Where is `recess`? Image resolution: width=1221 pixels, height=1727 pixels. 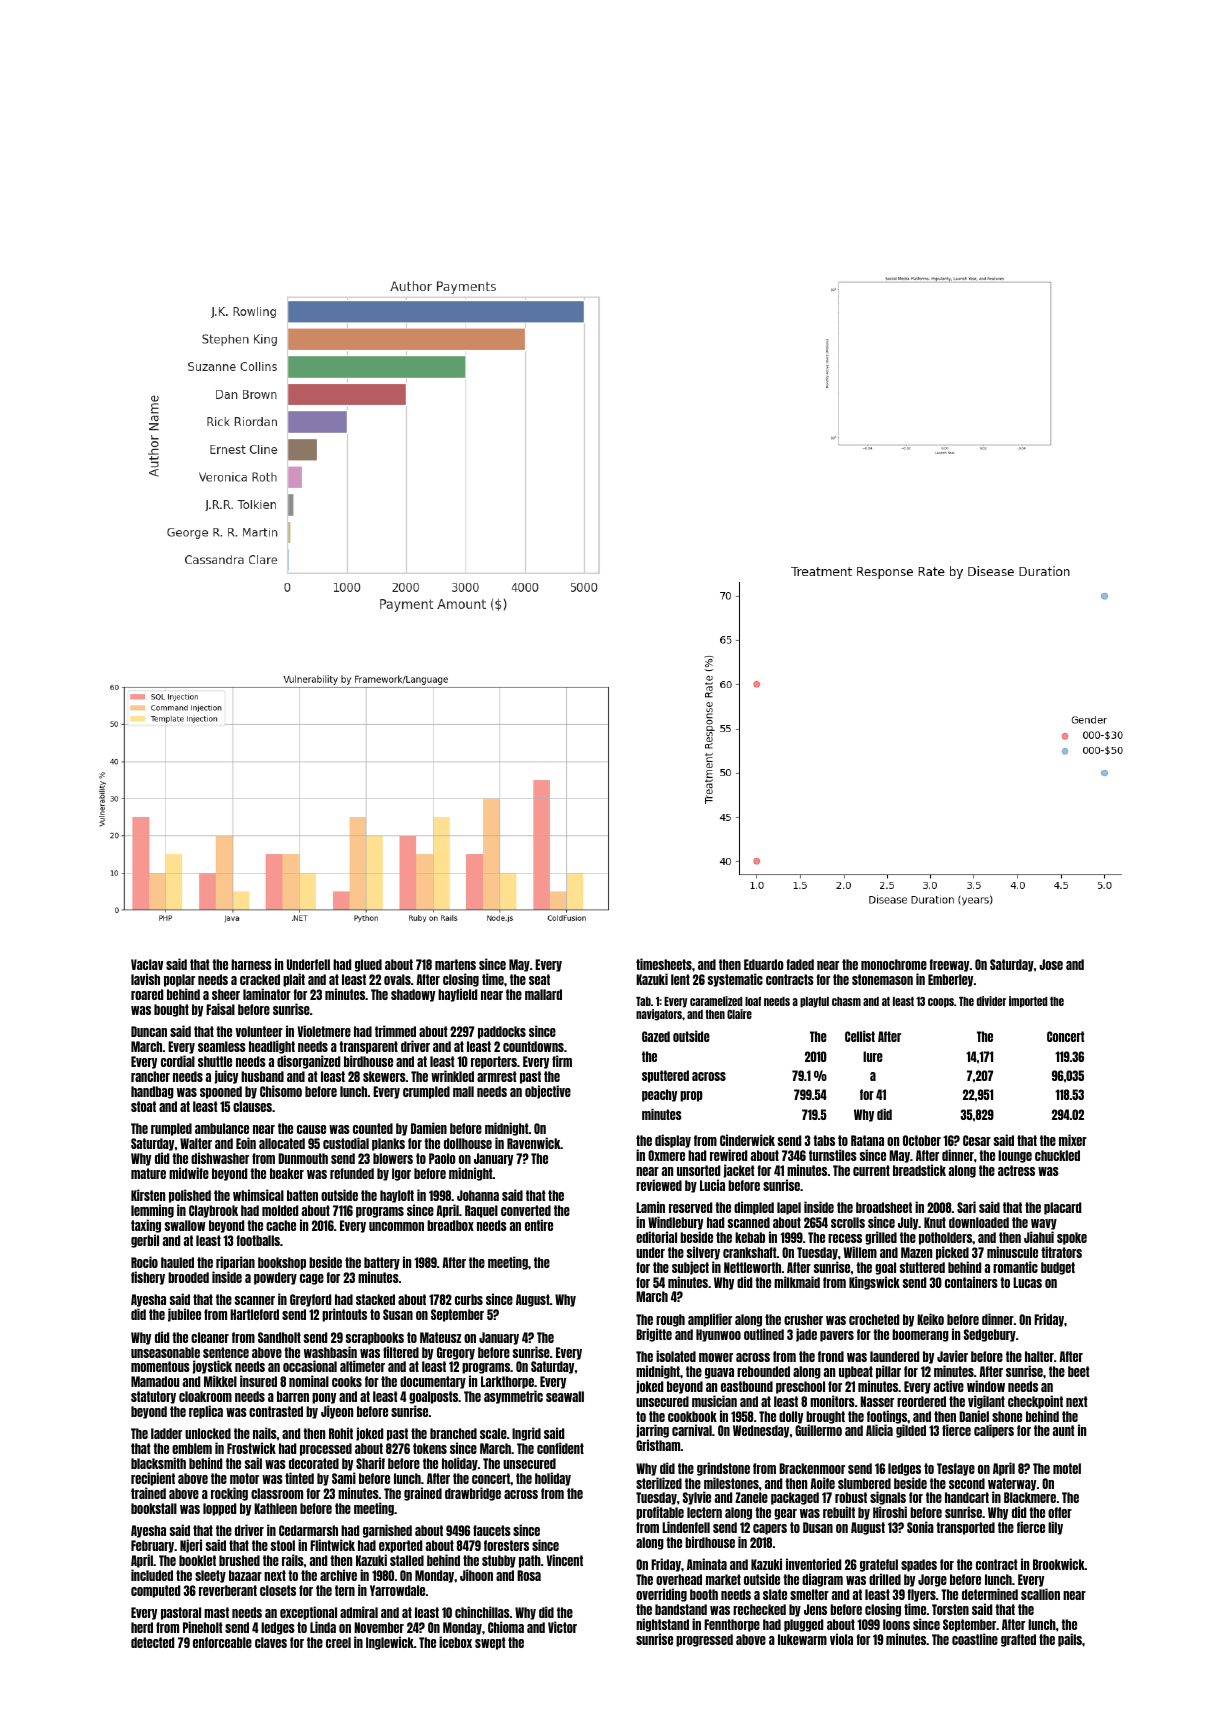
recess is located at coordinates (845, 1238).
